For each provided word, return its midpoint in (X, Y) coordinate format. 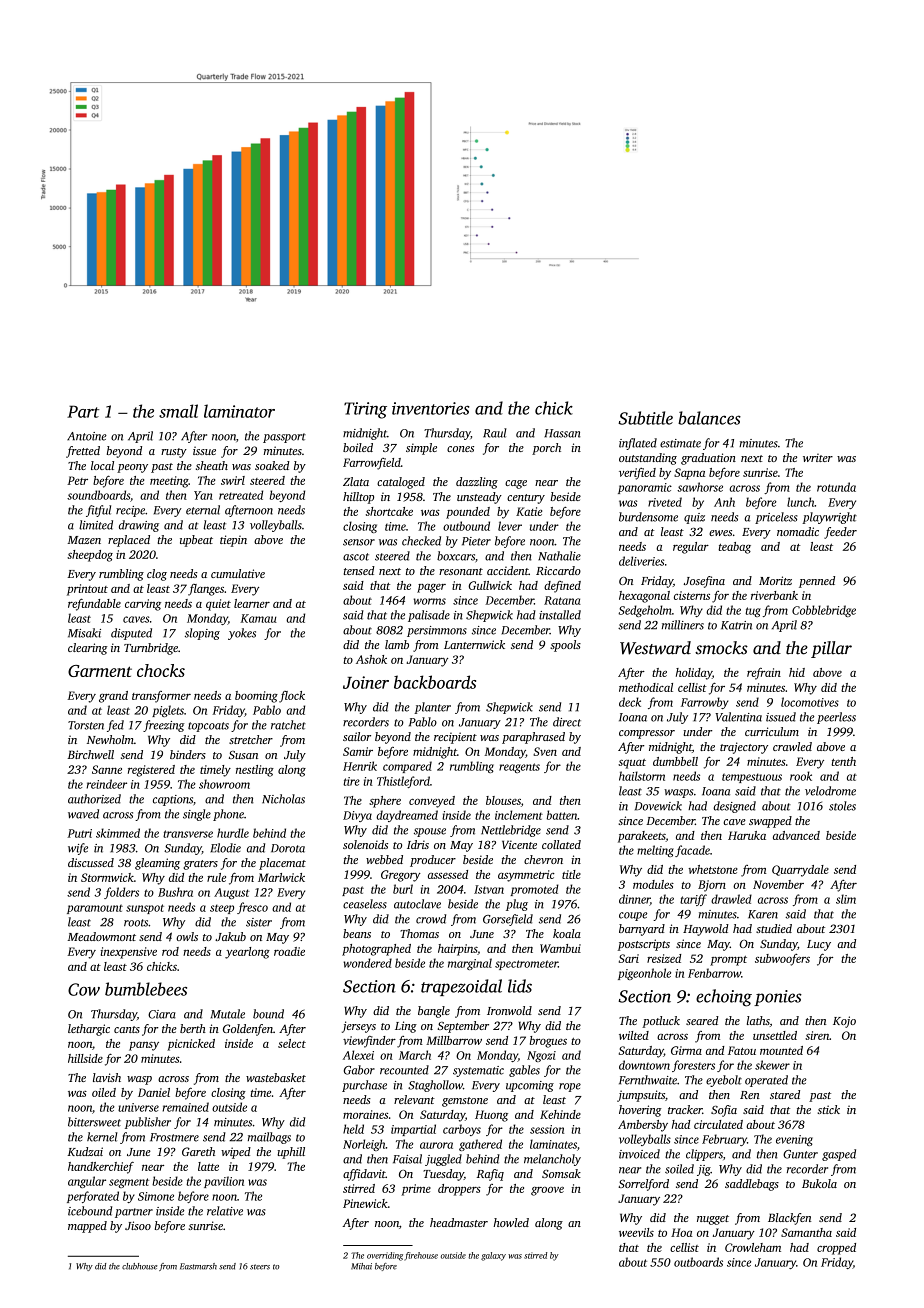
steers (260, 1267)
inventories (431, 408)
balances (709, 418)
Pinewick (365, 1203)
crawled (792, 746)
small (178, 411)
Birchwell (90, 754)
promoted (534, 890)
